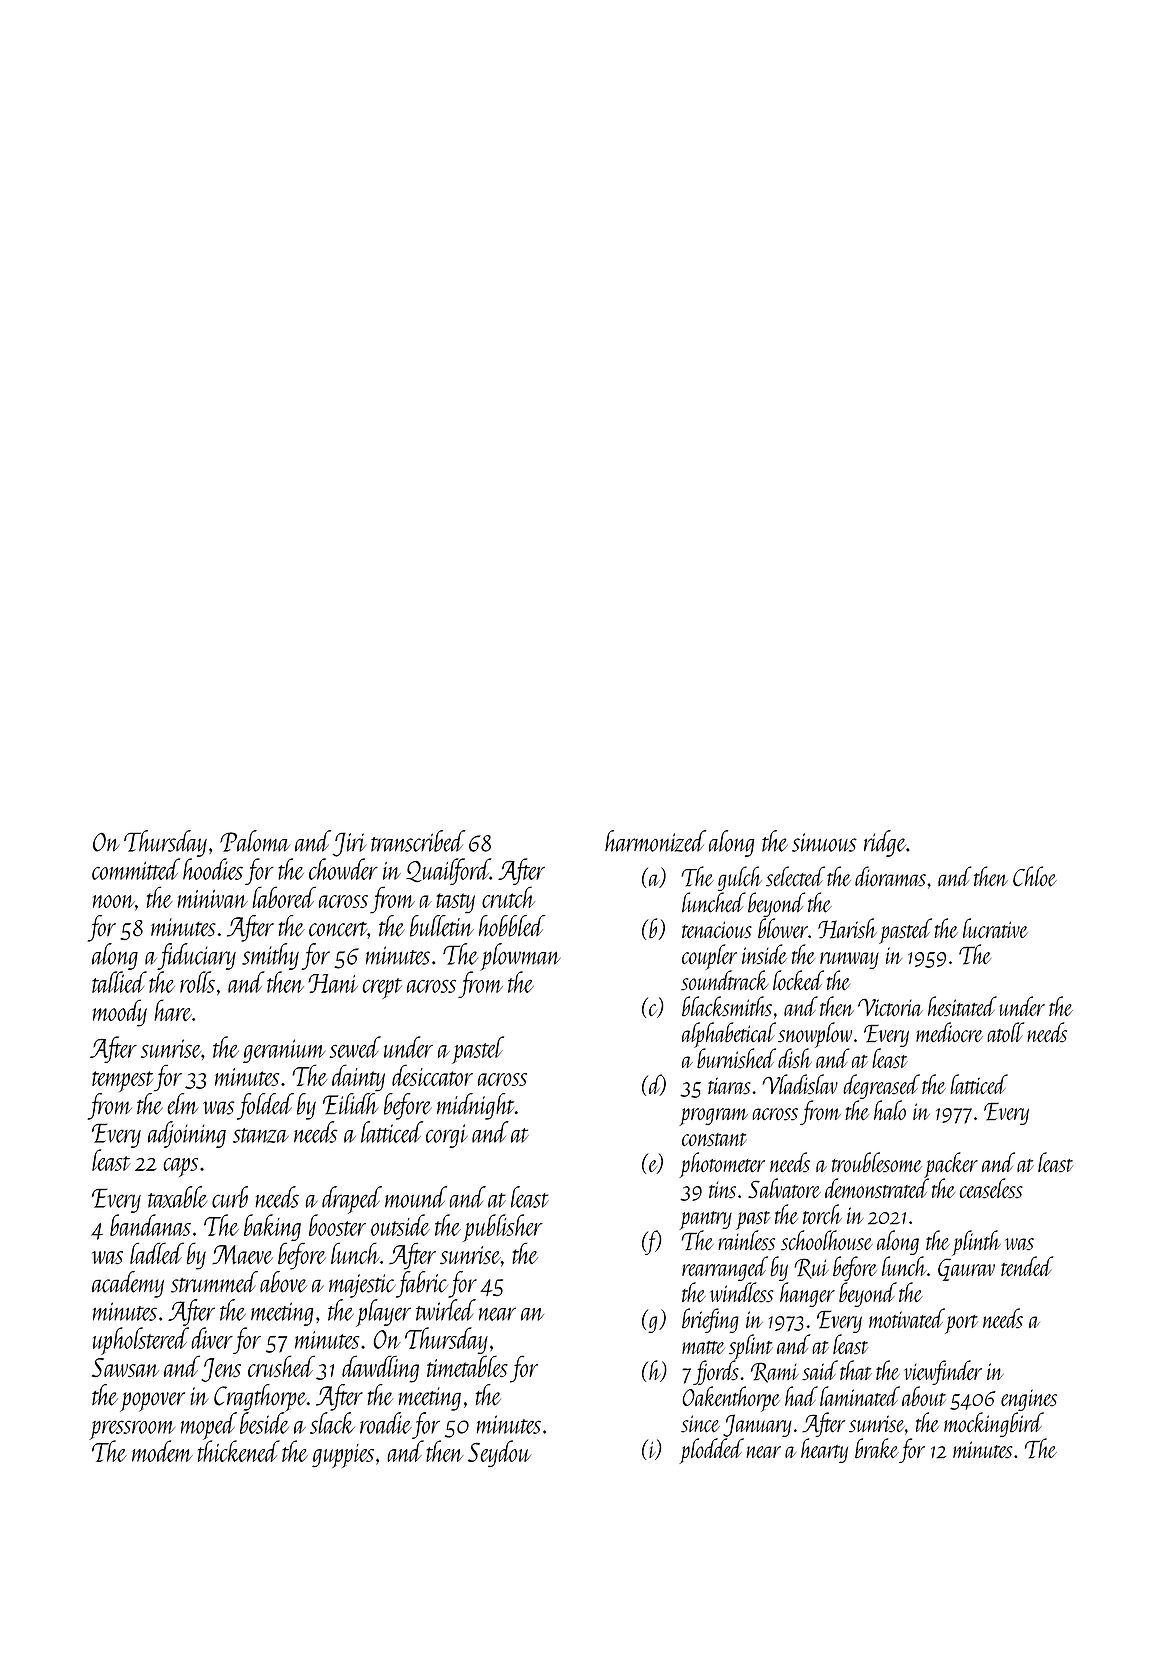  I want to click on Paloma, so click(255, 841).
